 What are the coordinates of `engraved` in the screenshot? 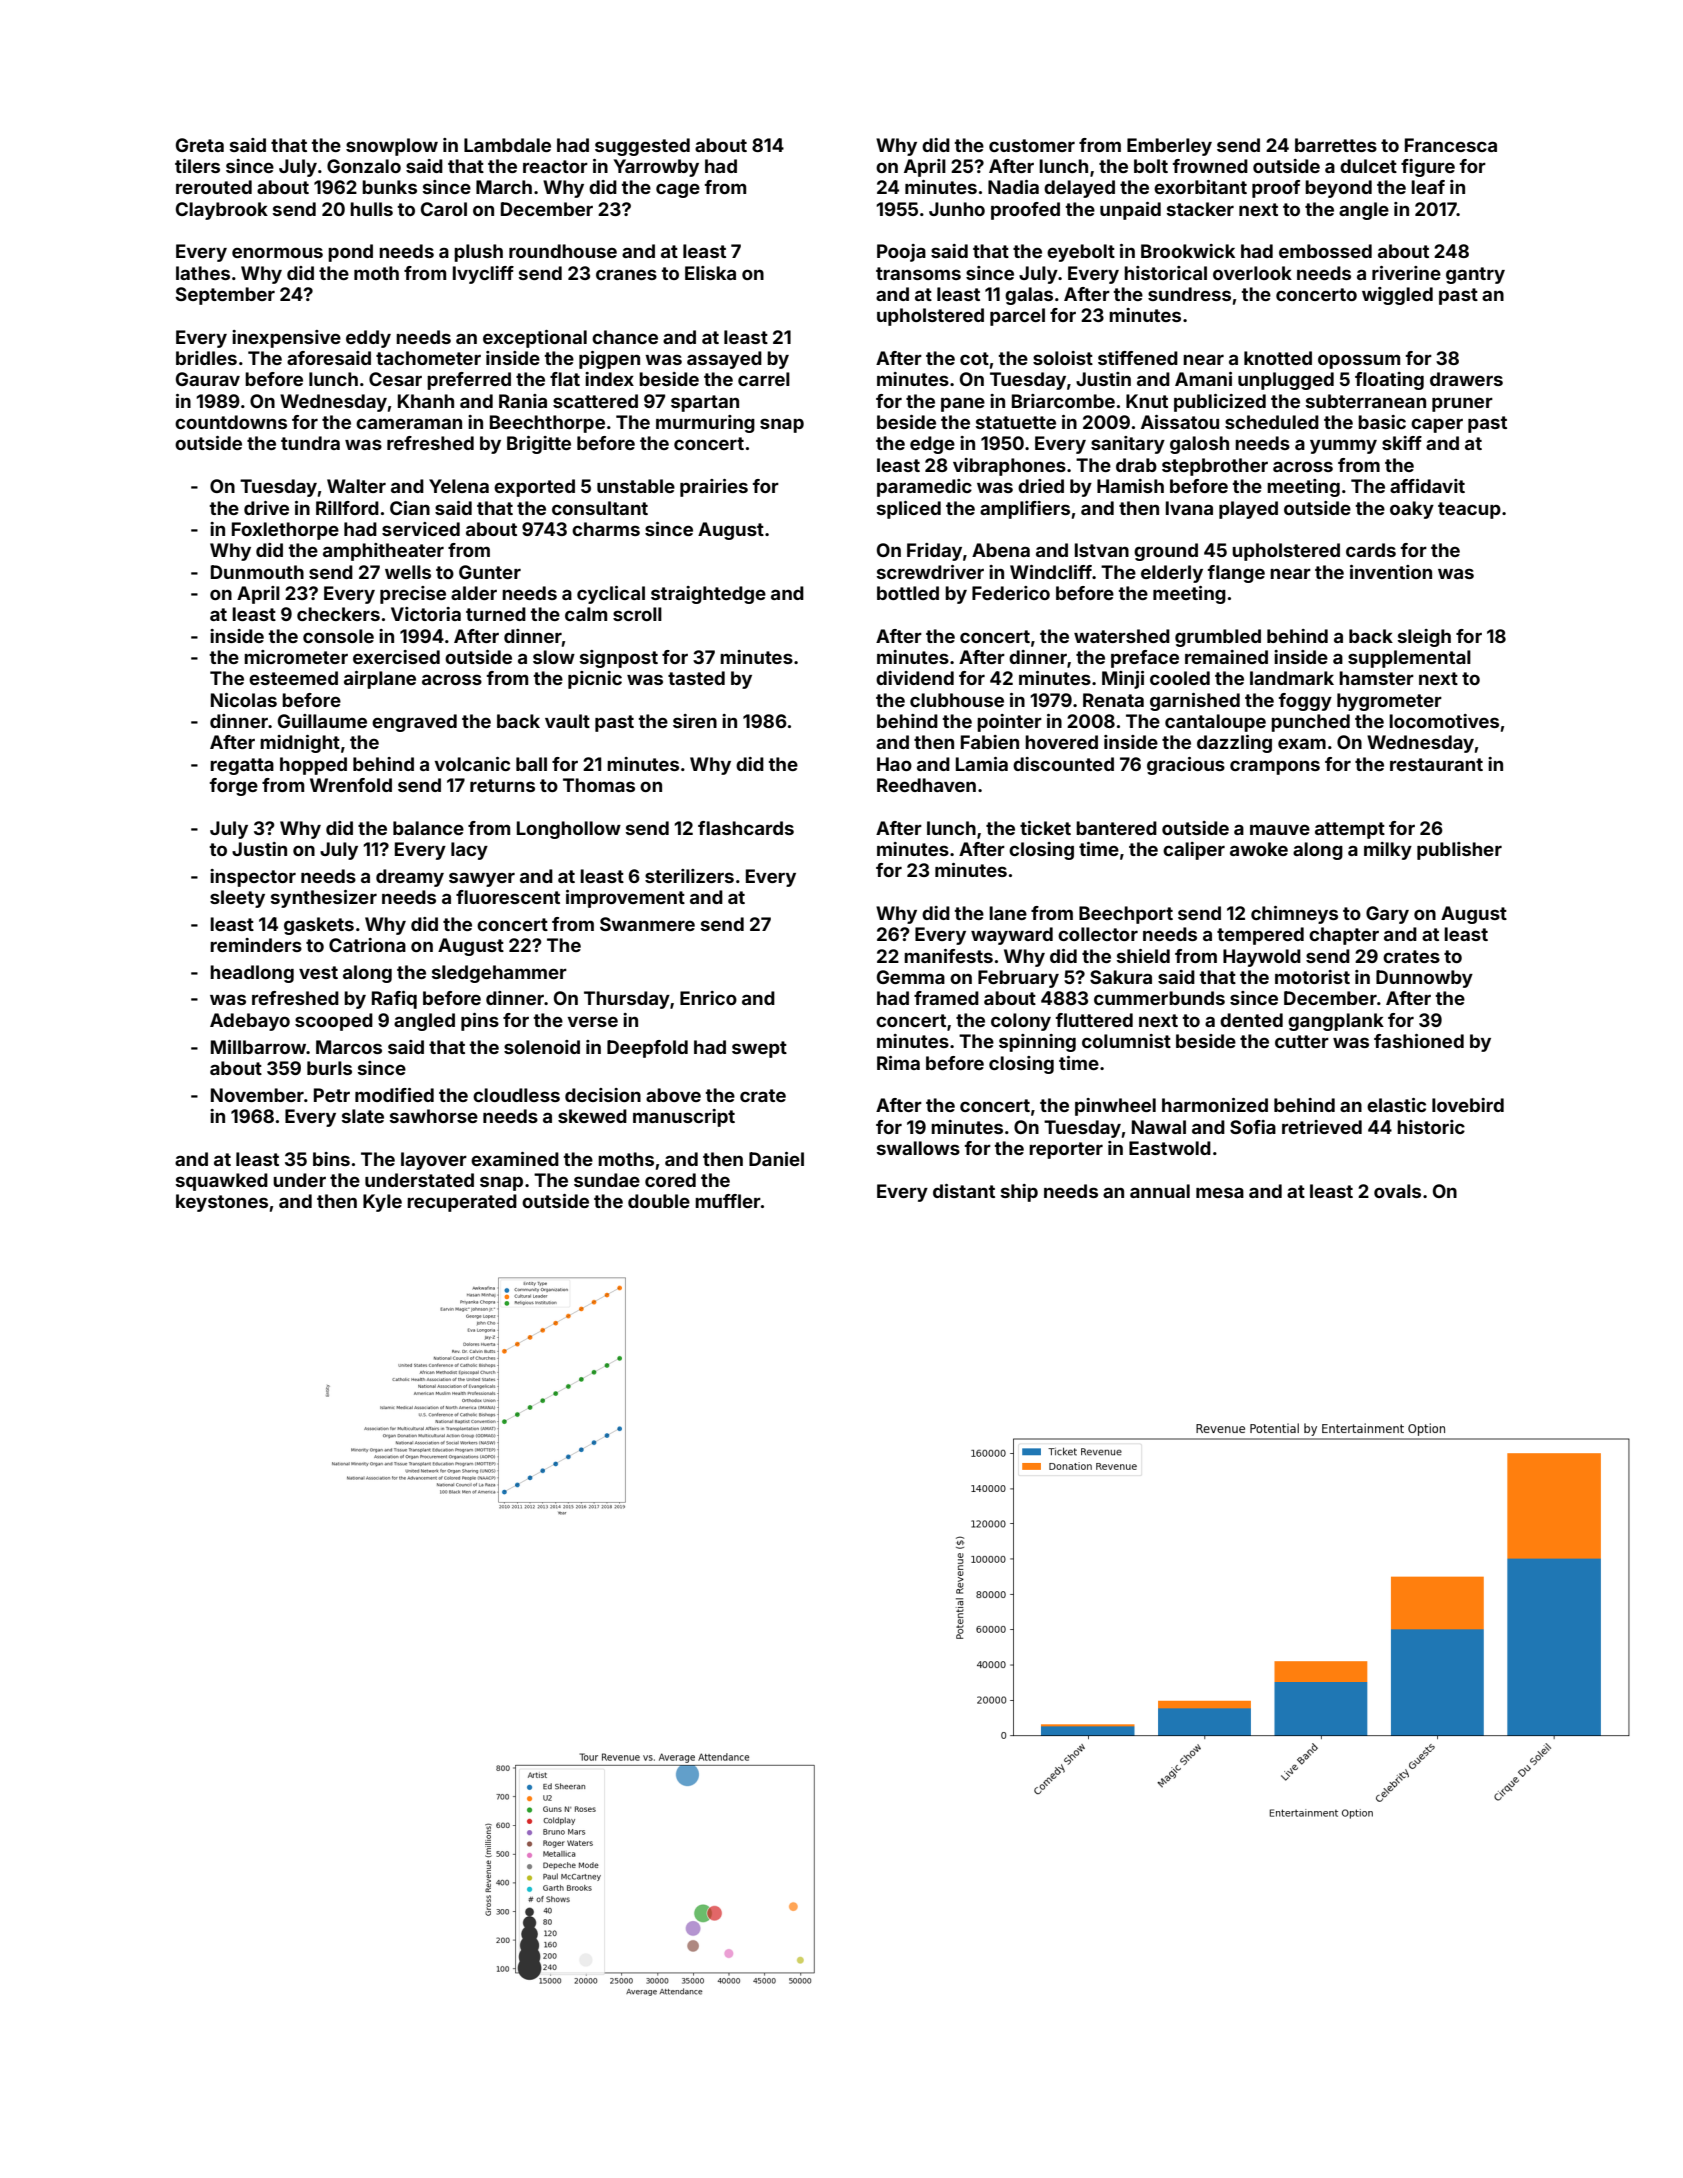 It's located at (414, 723).
